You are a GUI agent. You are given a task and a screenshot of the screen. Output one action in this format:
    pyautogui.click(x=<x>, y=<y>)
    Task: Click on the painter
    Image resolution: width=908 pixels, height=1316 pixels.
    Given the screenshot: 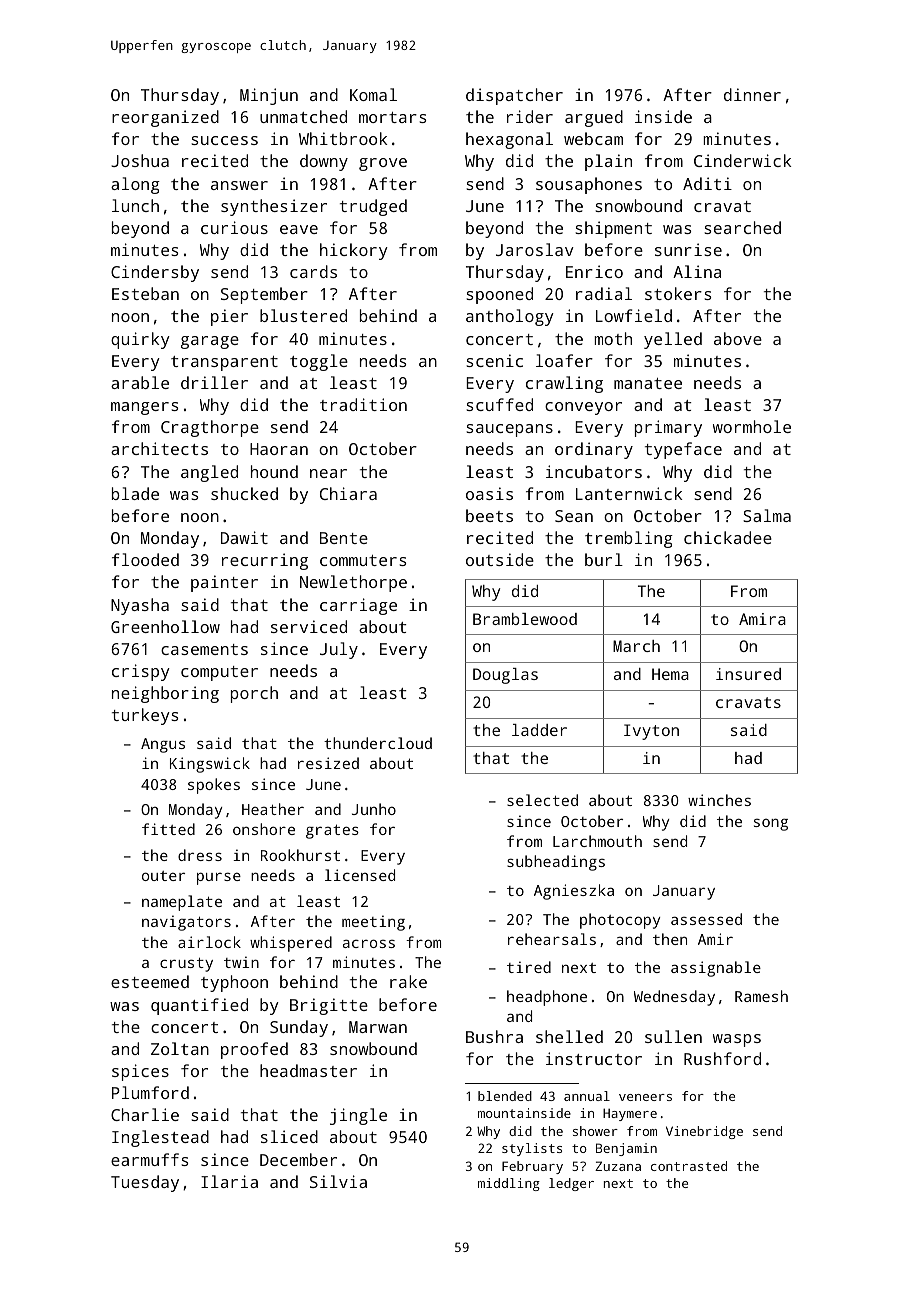 What is the action you would take?
    pyautogui.click(x=224, y=583)
